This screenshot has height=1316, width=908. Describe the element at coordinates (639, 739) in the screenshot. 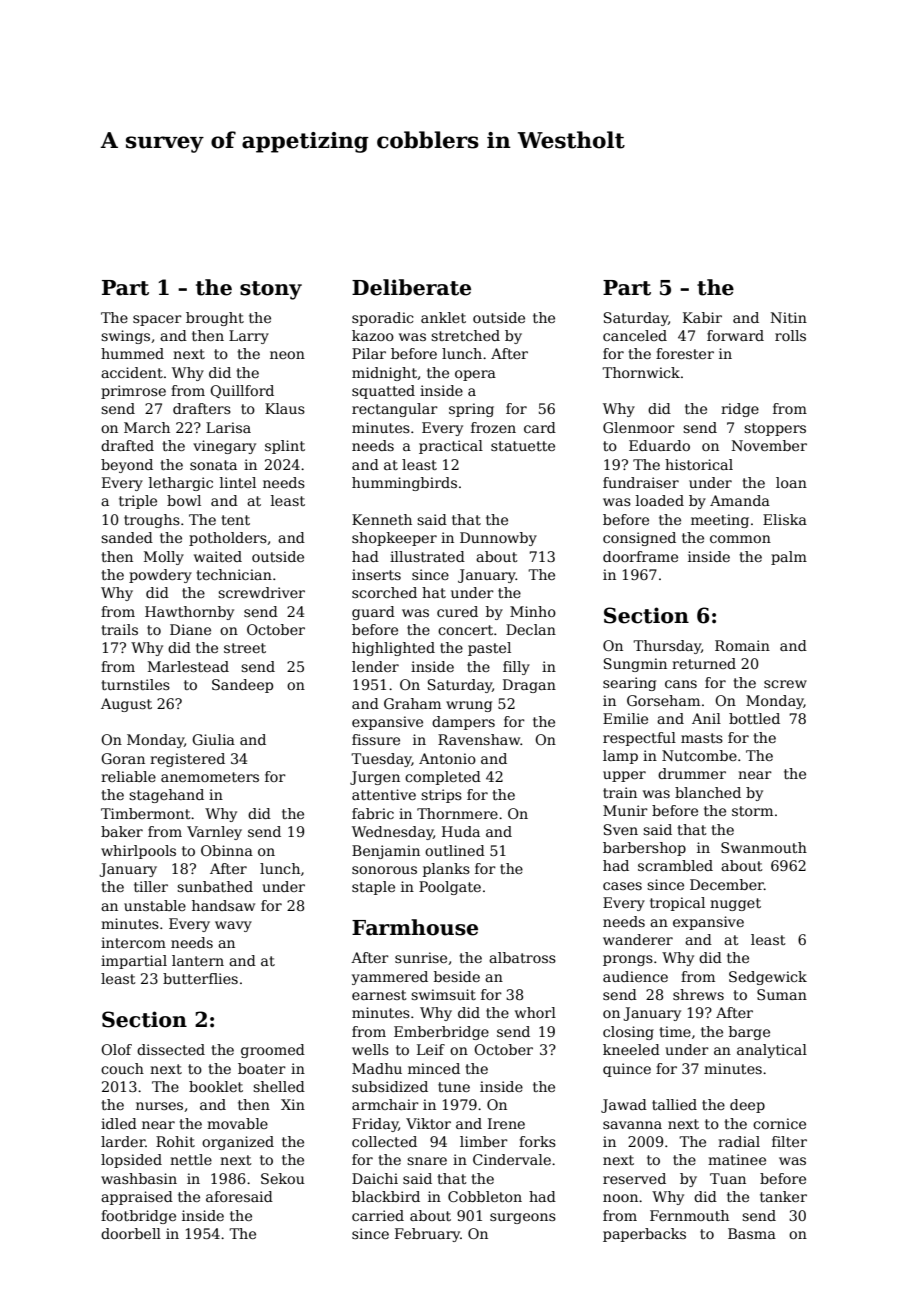

I see `respectful` at that location.
